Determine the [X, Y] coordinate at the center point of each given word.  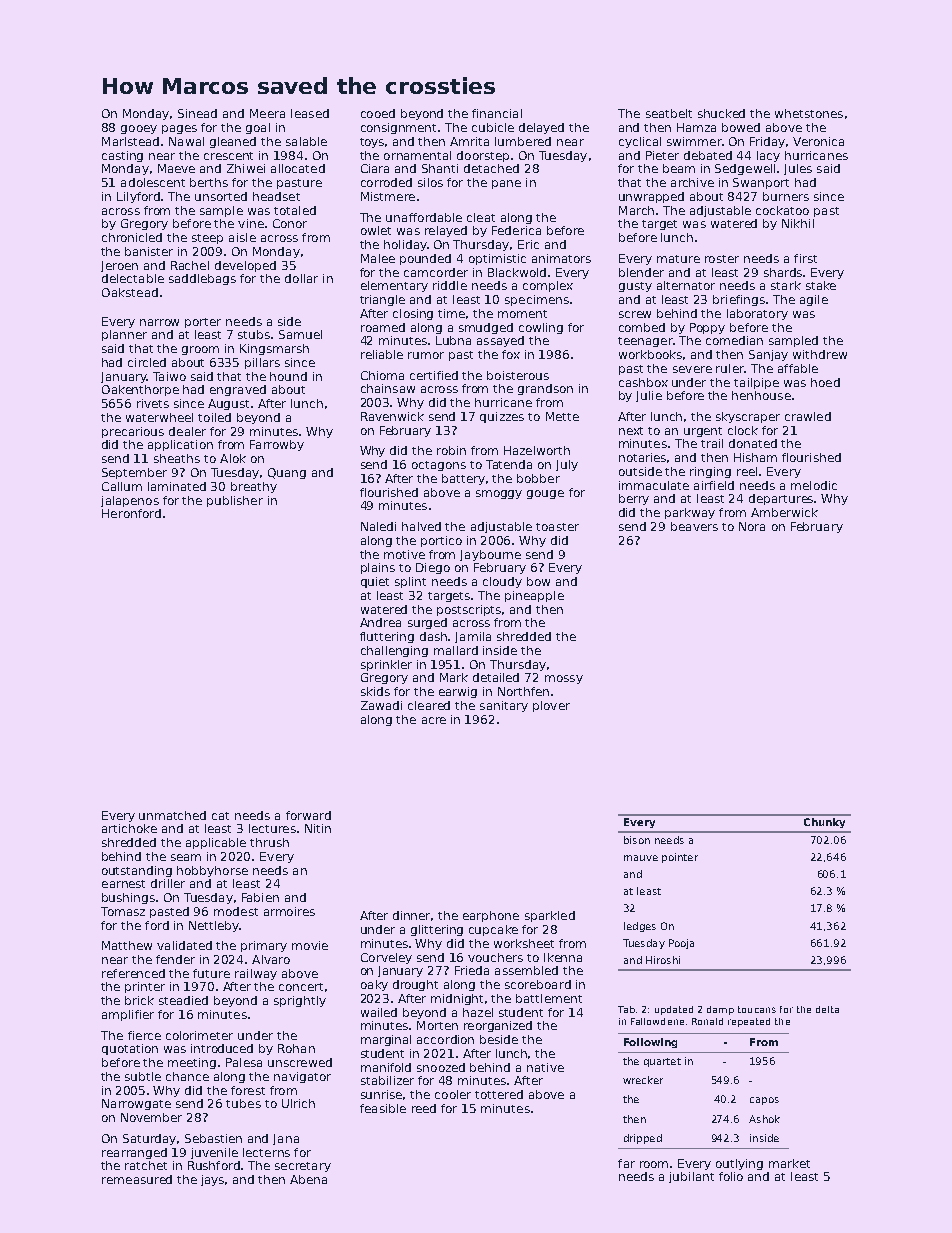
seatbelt [669, 113]
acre [434, 720]
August [228, 404]
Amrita [469, 141]
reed [424, 1108]
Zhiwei [246, 168]
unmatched [172, 815]
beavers [694, 526]
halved [421, 526]
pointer [680, 858]
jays [212, 1180]
